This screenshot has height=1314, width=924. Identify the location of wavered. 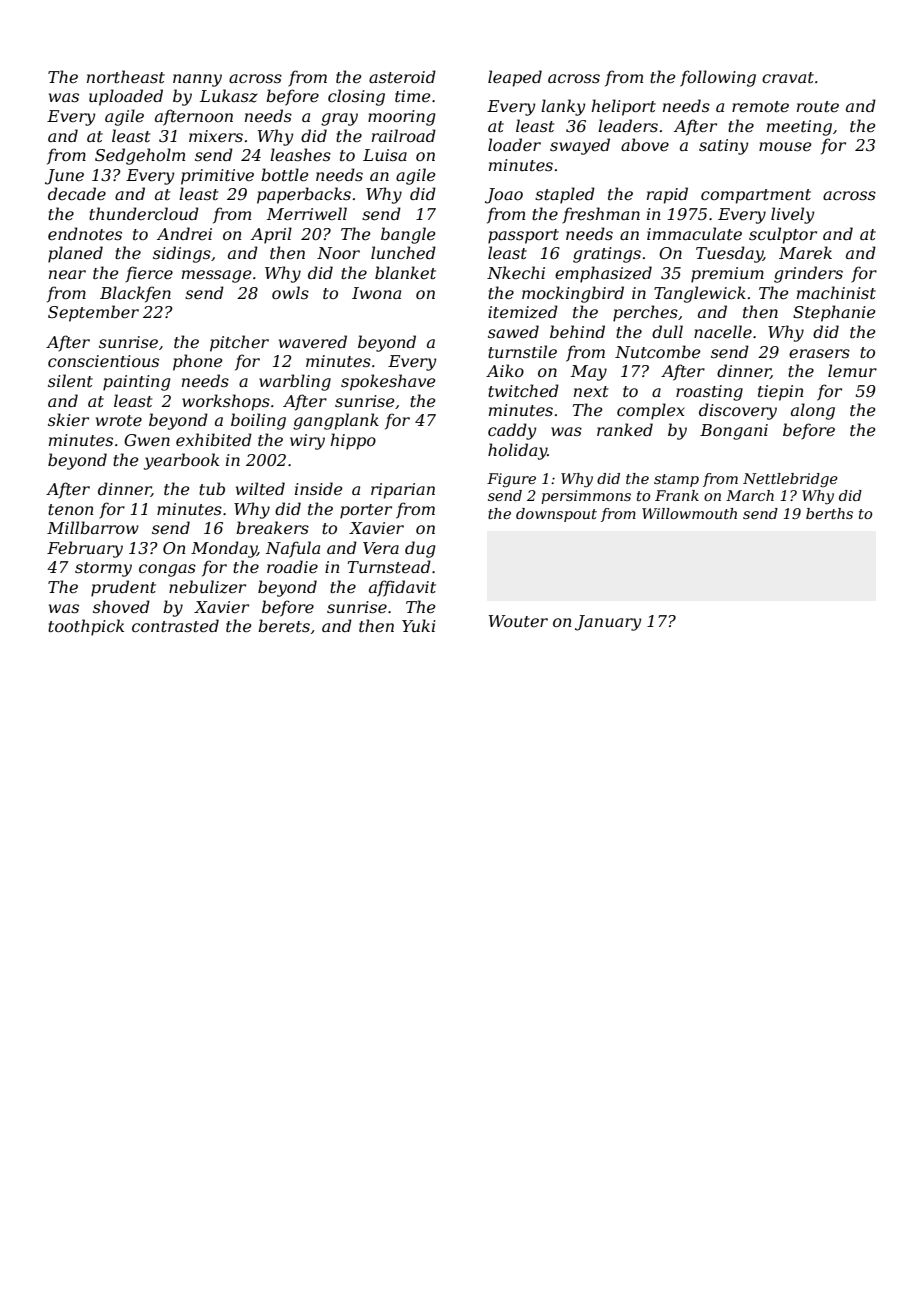
(313, 341).
